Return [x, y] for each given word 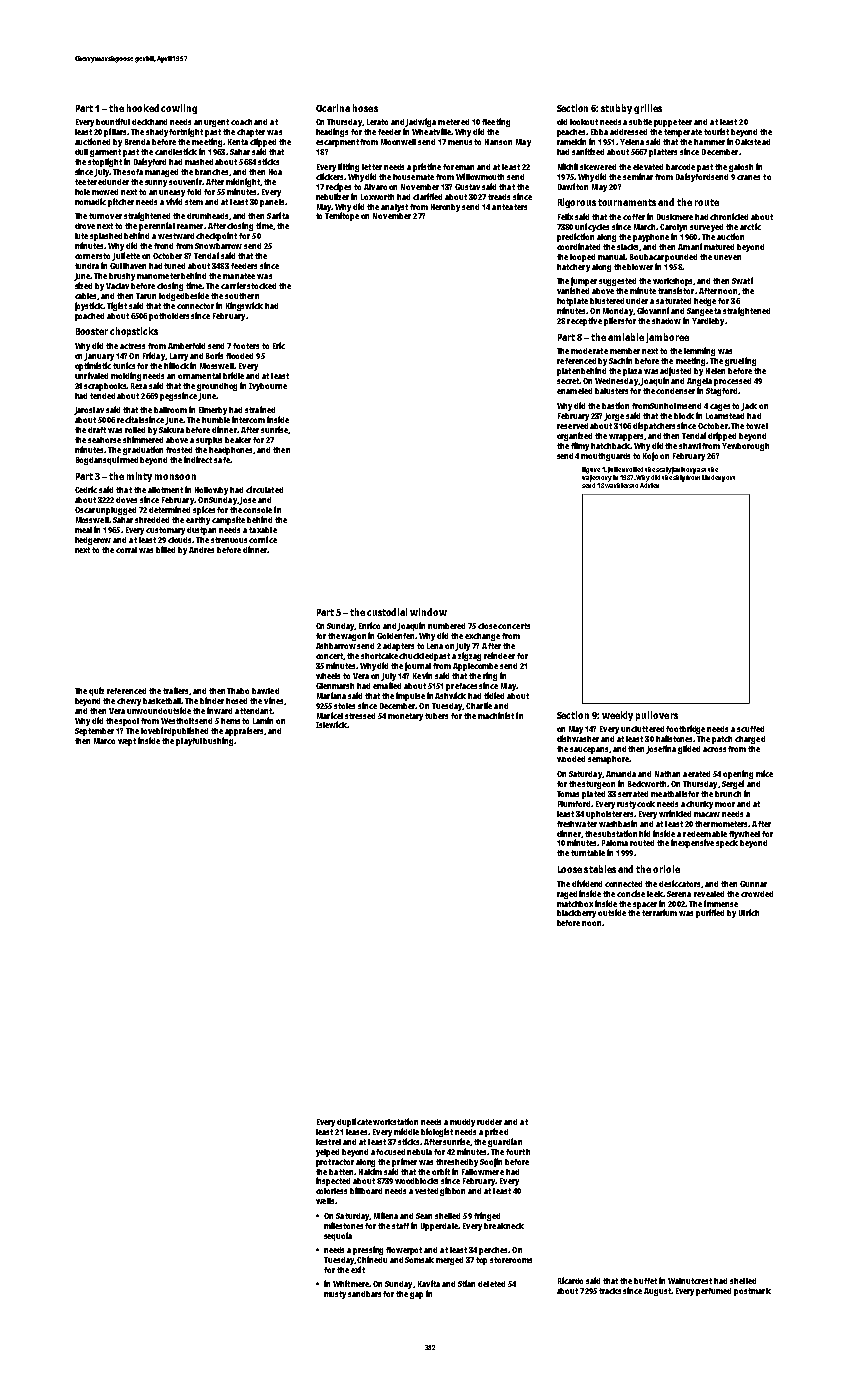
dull [81, 152]
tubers [436, 716]
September [94, 732]
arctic [750, 226]
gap [416, 1295]
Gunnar [753, 884]
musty [335, 1295]
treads [499, 197]
